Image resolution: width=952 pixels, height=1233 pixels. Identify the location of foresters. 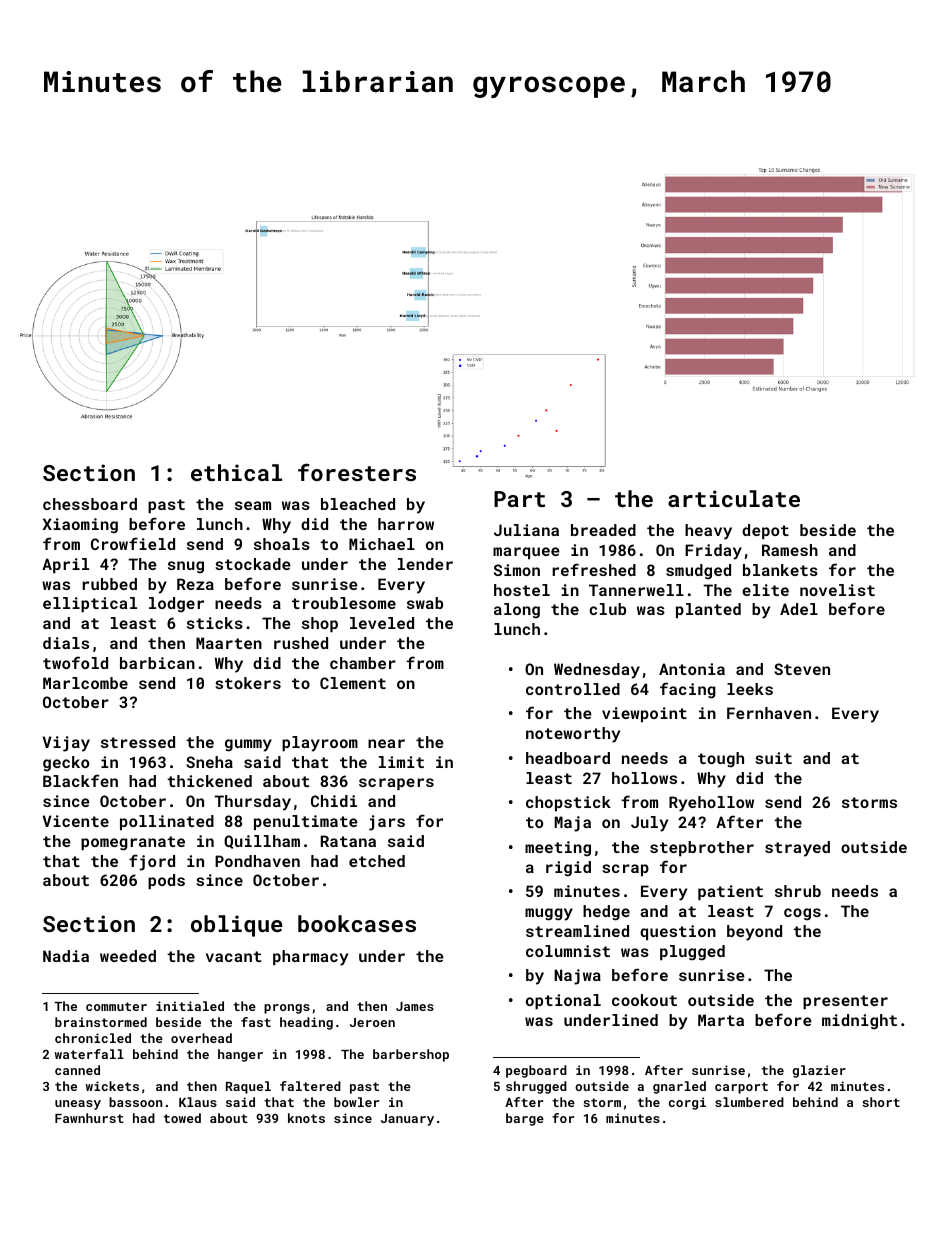
(357, 472).
